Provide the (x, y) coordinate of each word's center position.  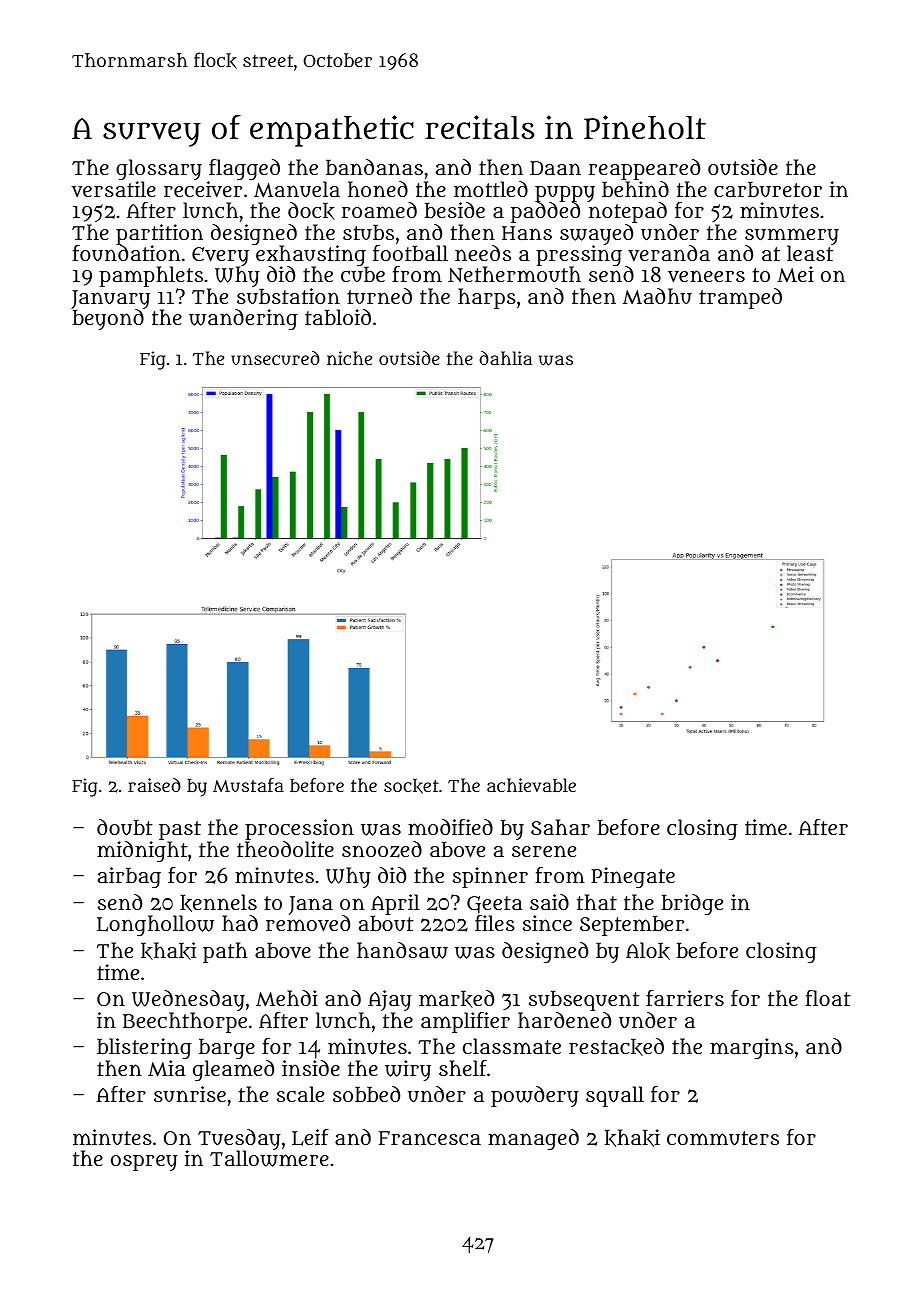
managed (533, 1139)
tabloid (338, 317)
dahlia (505, 358)
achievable (531, 785)
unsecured (275, 358)
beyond (108, 319)
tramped (740, 298)
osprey (144, 1163)
